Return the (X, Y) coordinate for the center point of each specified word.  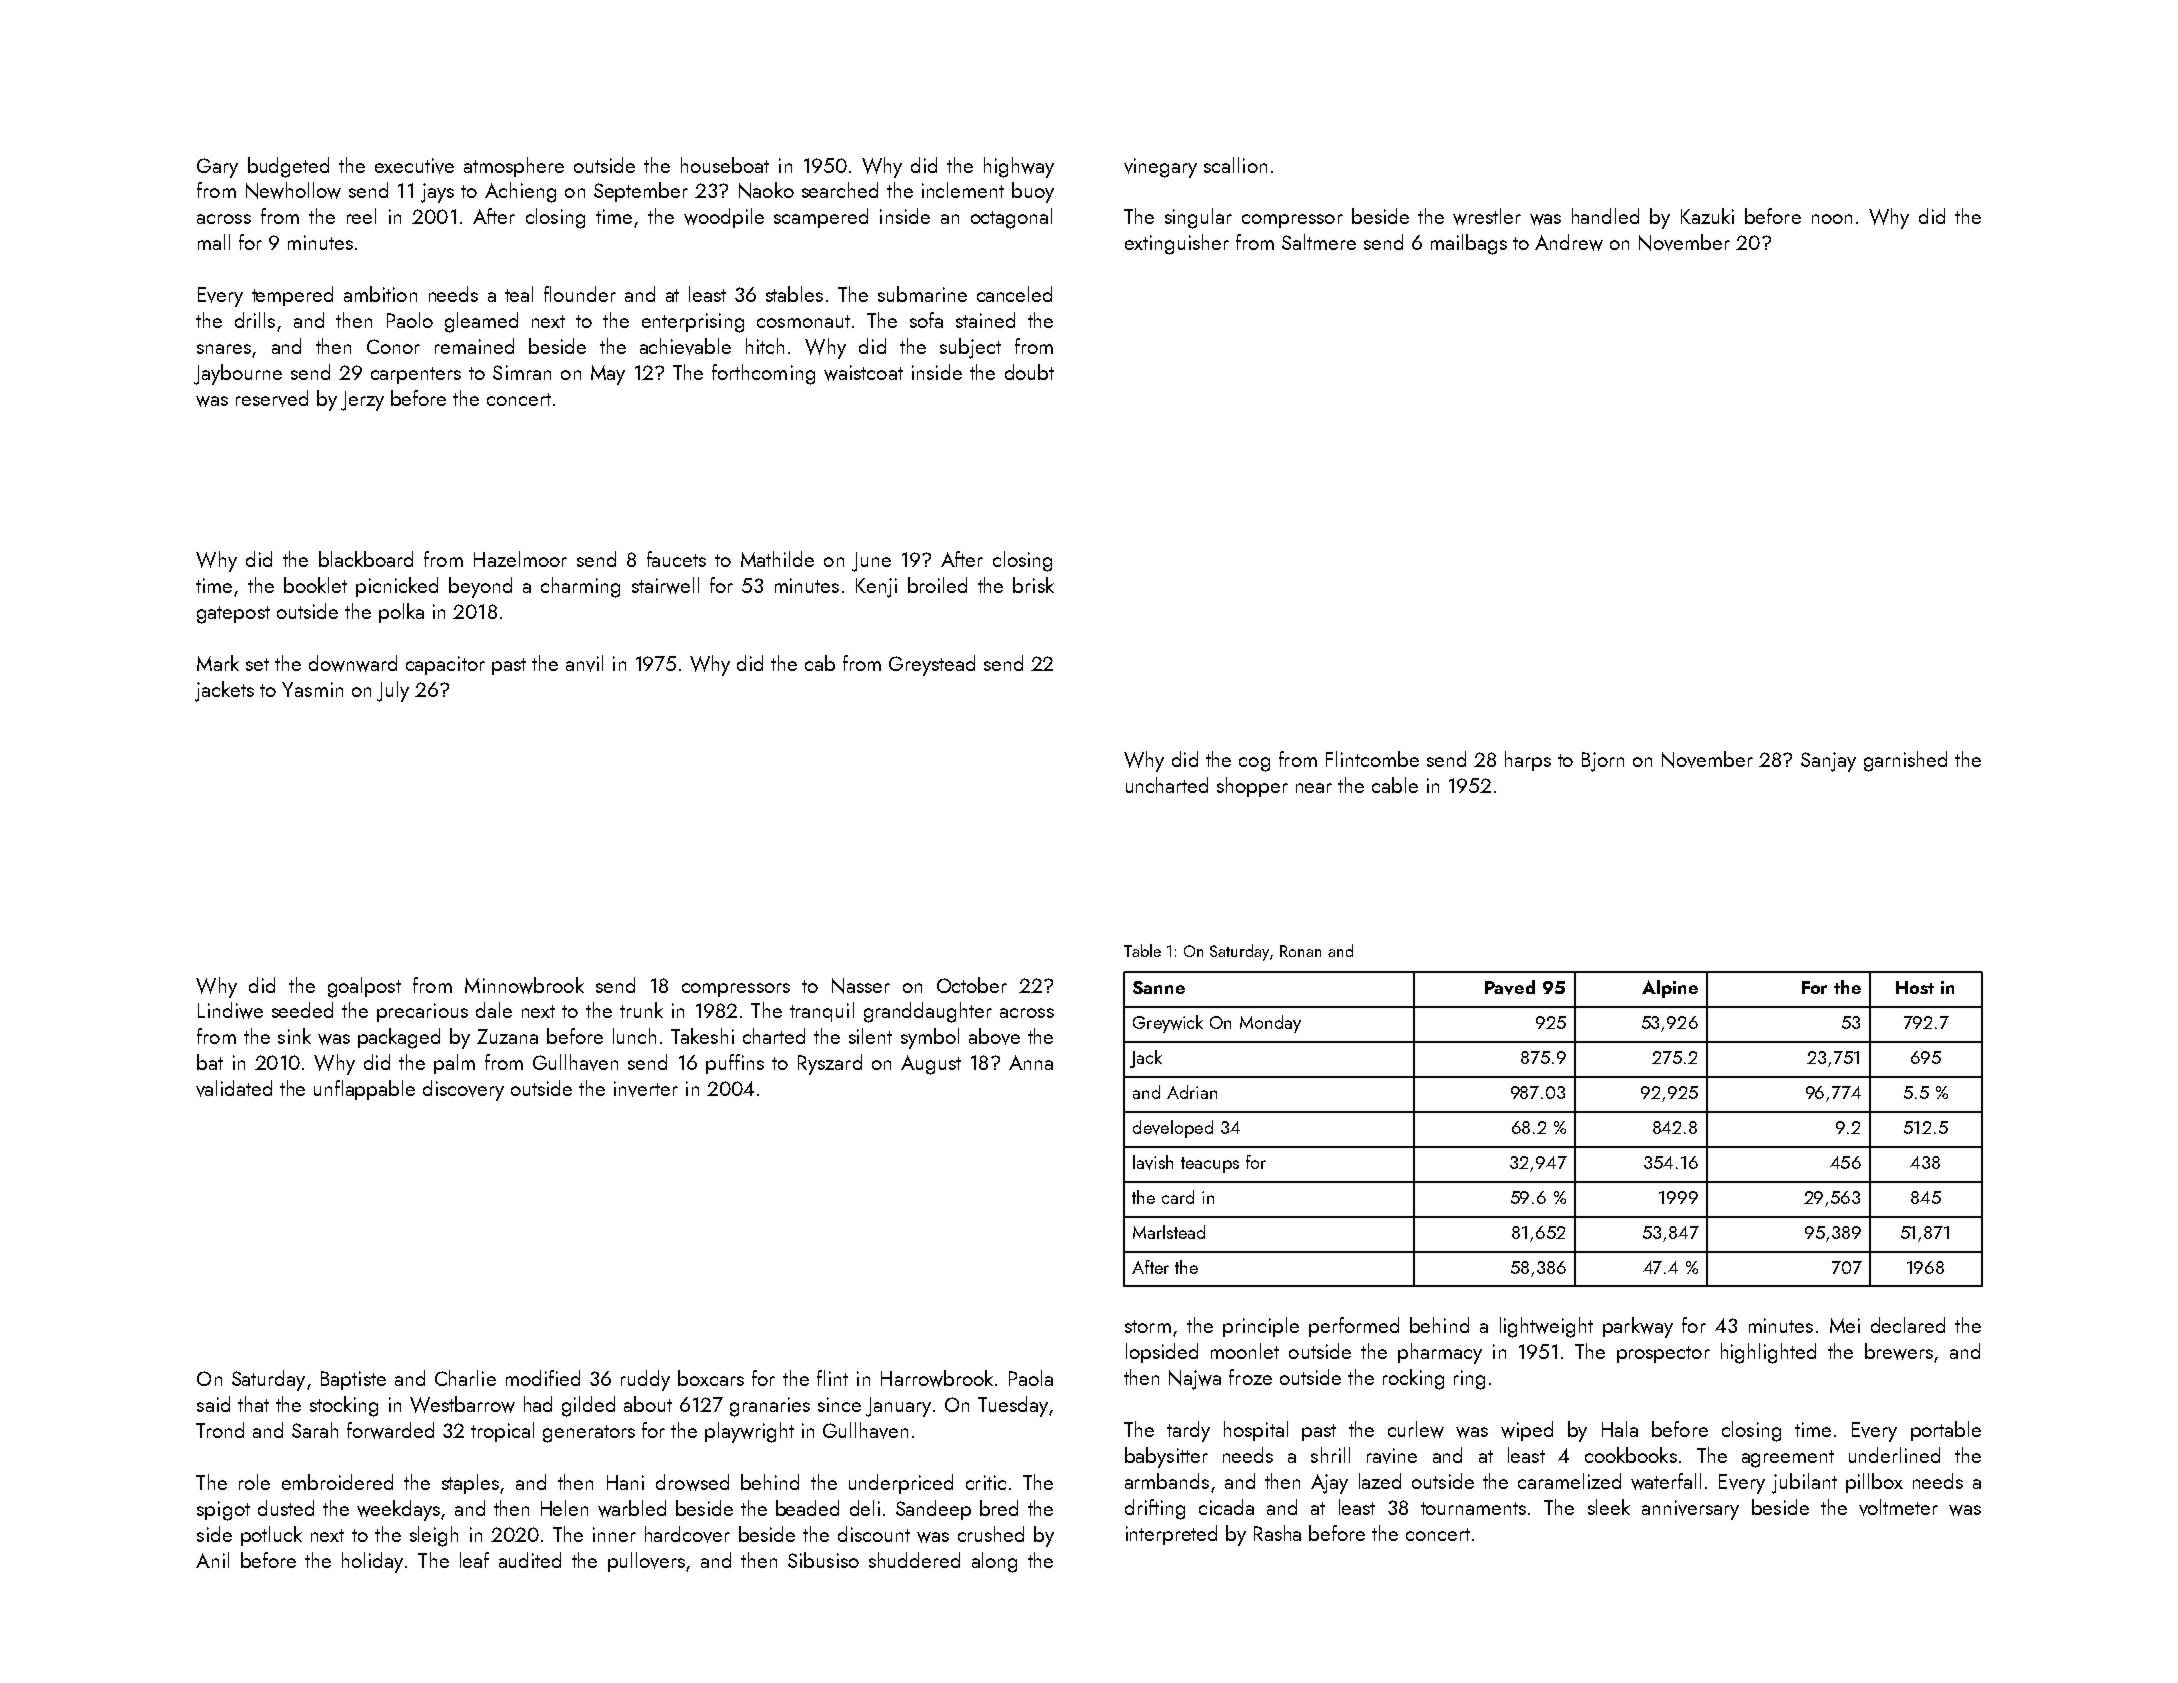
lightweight (1546, 1327)
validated (234, 1088)
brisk (1033, 585)
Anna (1031, 1062)
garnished (1905, 761)
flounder (580, 294)
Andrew (1569, 242)
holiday (372, 1562)
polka (401, 613)
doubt (1029, 372)
